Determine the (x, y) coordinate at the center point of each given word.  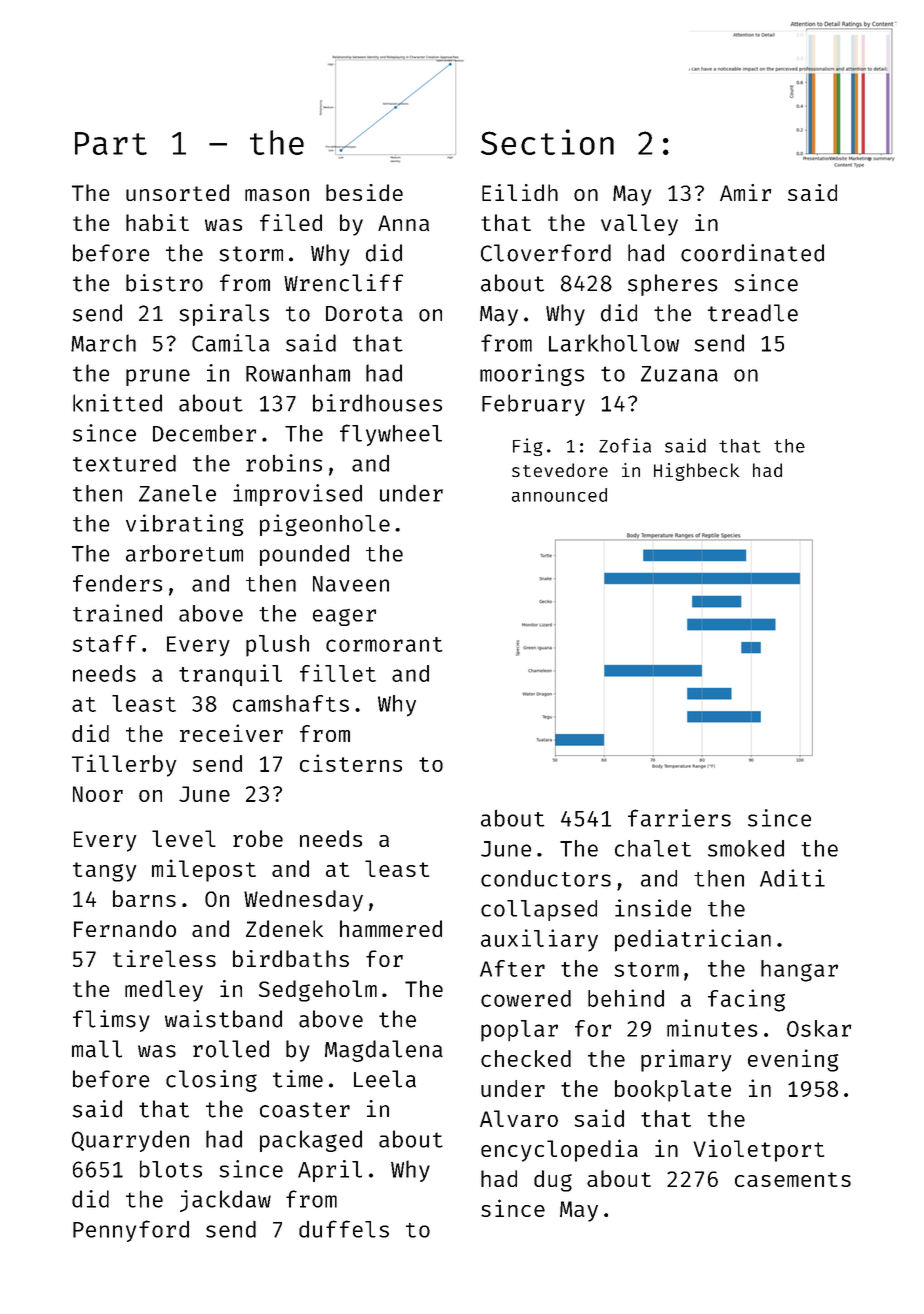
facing (746, 1000)
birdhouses (377, 403)
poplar (519, 1031)
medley (164, 991)
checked (526, 1058)
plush (277, 646)
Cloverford (546, 253)
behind (626, 998)
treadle (753, 313)
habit (157, 222)
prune (158, 377)
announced (559, 495)
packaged (311, 1141)
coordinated (752, 253)
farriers (679, 818)
